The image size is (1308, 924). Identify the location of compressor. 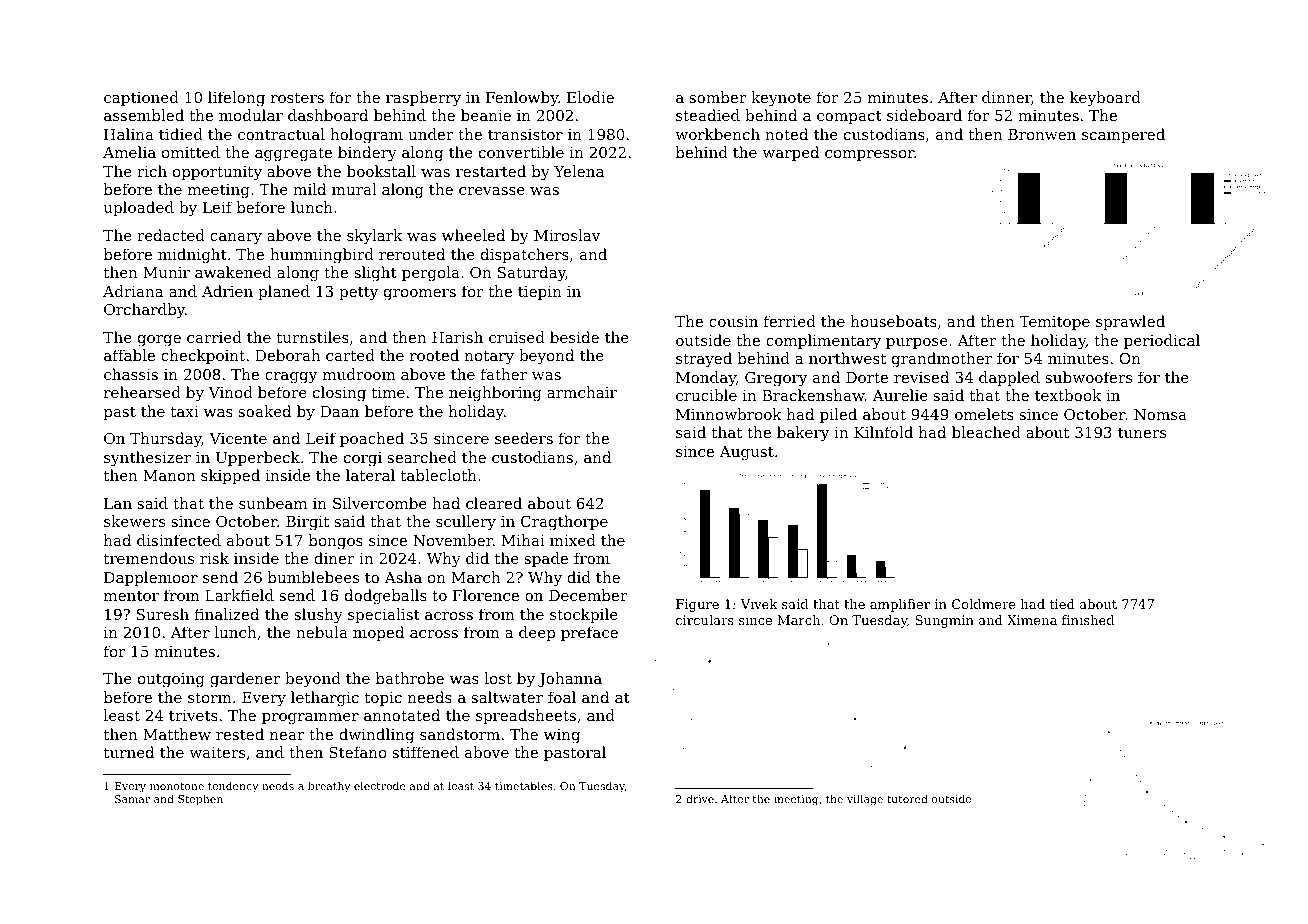
(869, 155).
